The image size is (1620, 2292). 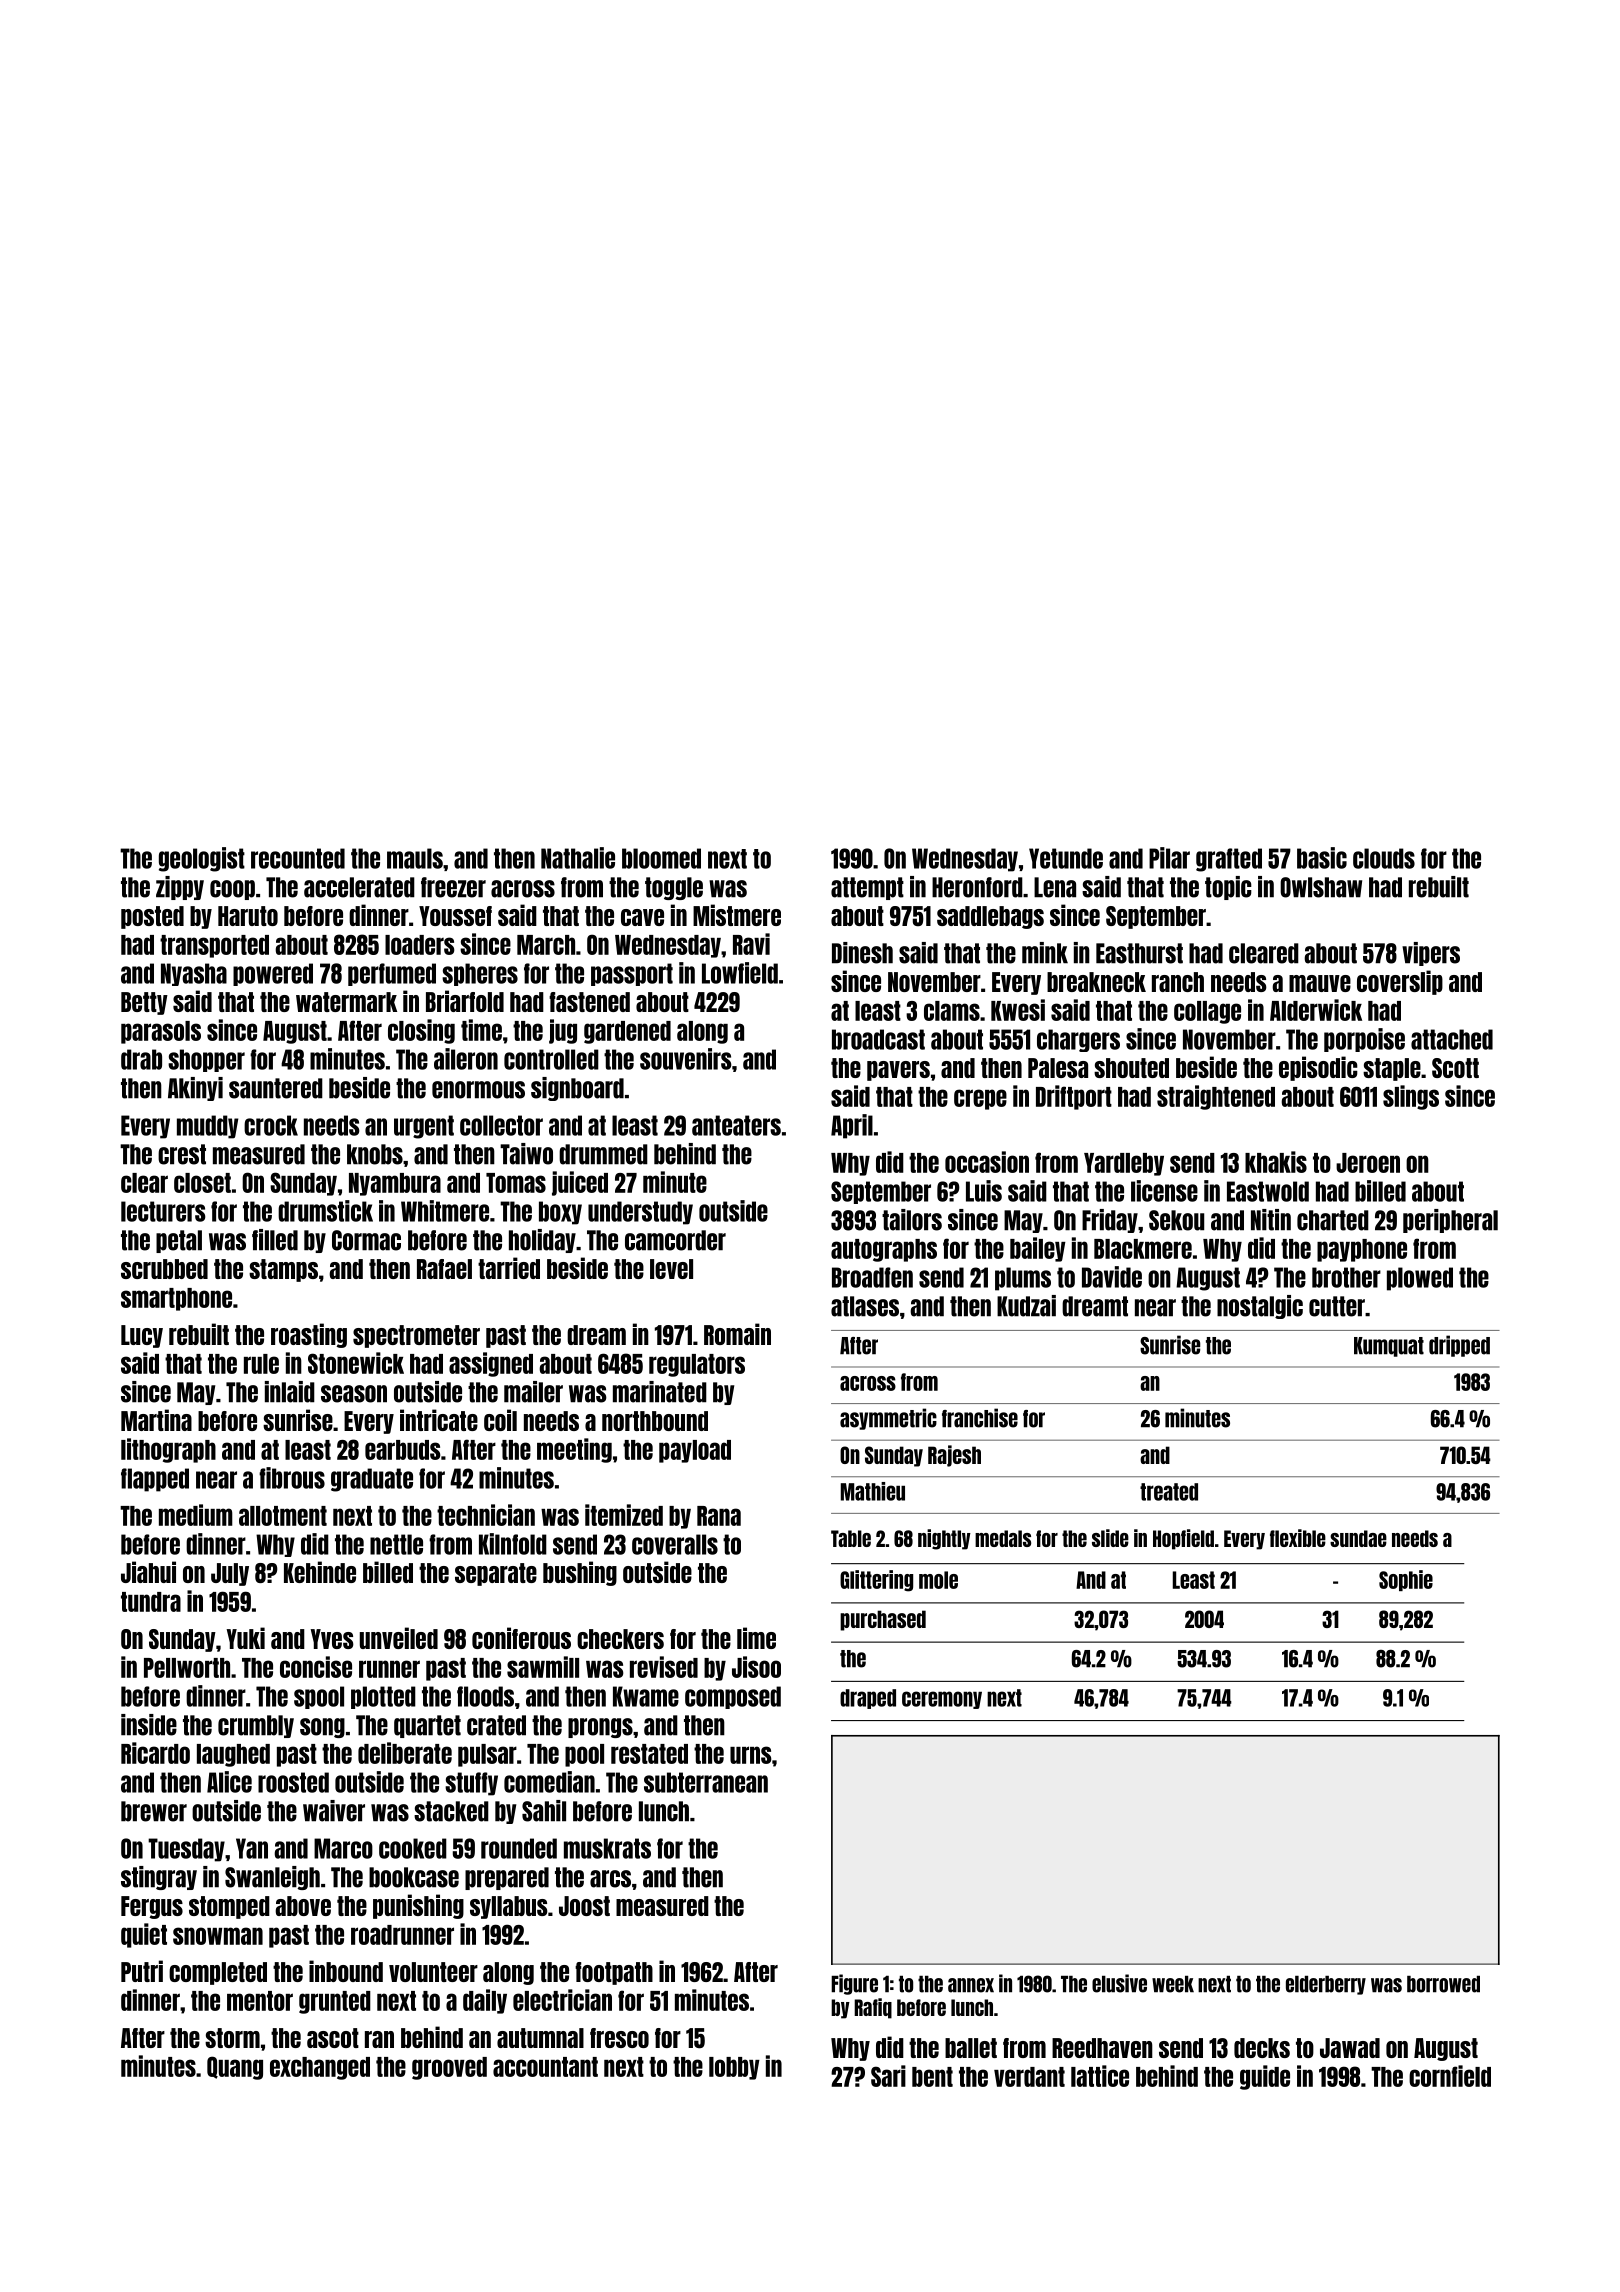 I want to click on clouds, so click(x=1384, y=858).
